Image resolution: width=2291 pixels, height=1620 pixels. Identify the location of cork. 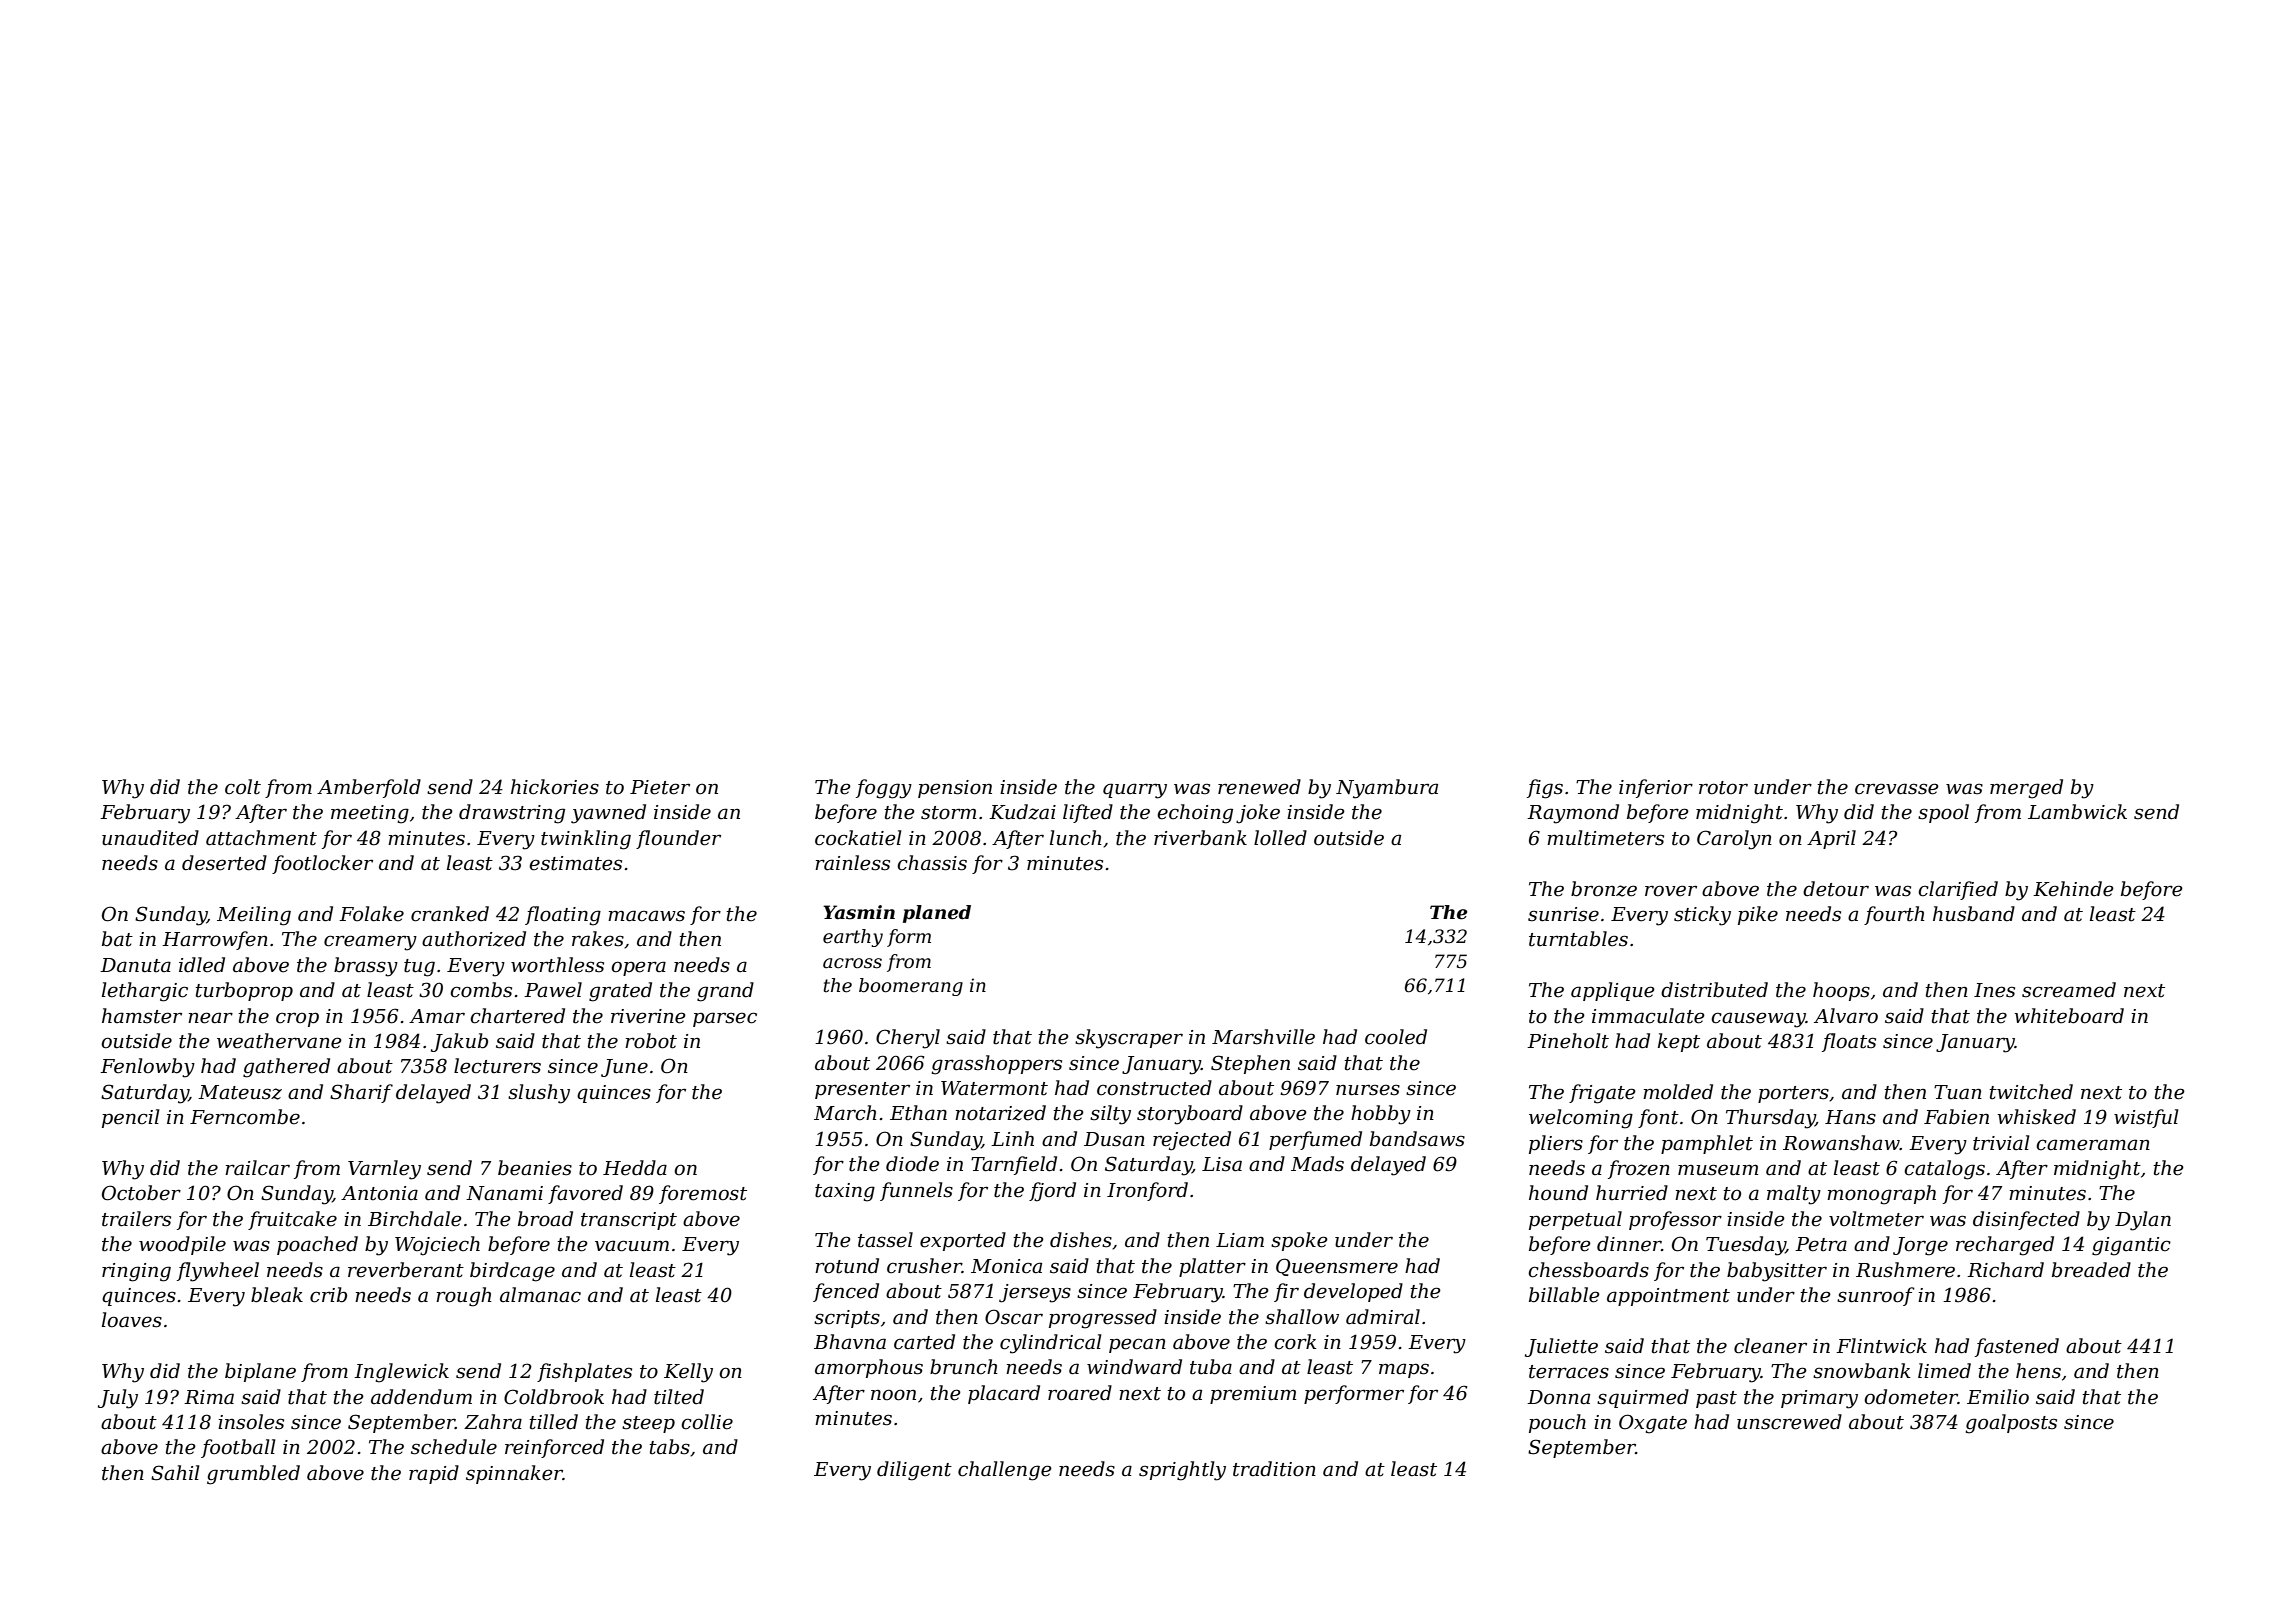
(1295, 1342).
